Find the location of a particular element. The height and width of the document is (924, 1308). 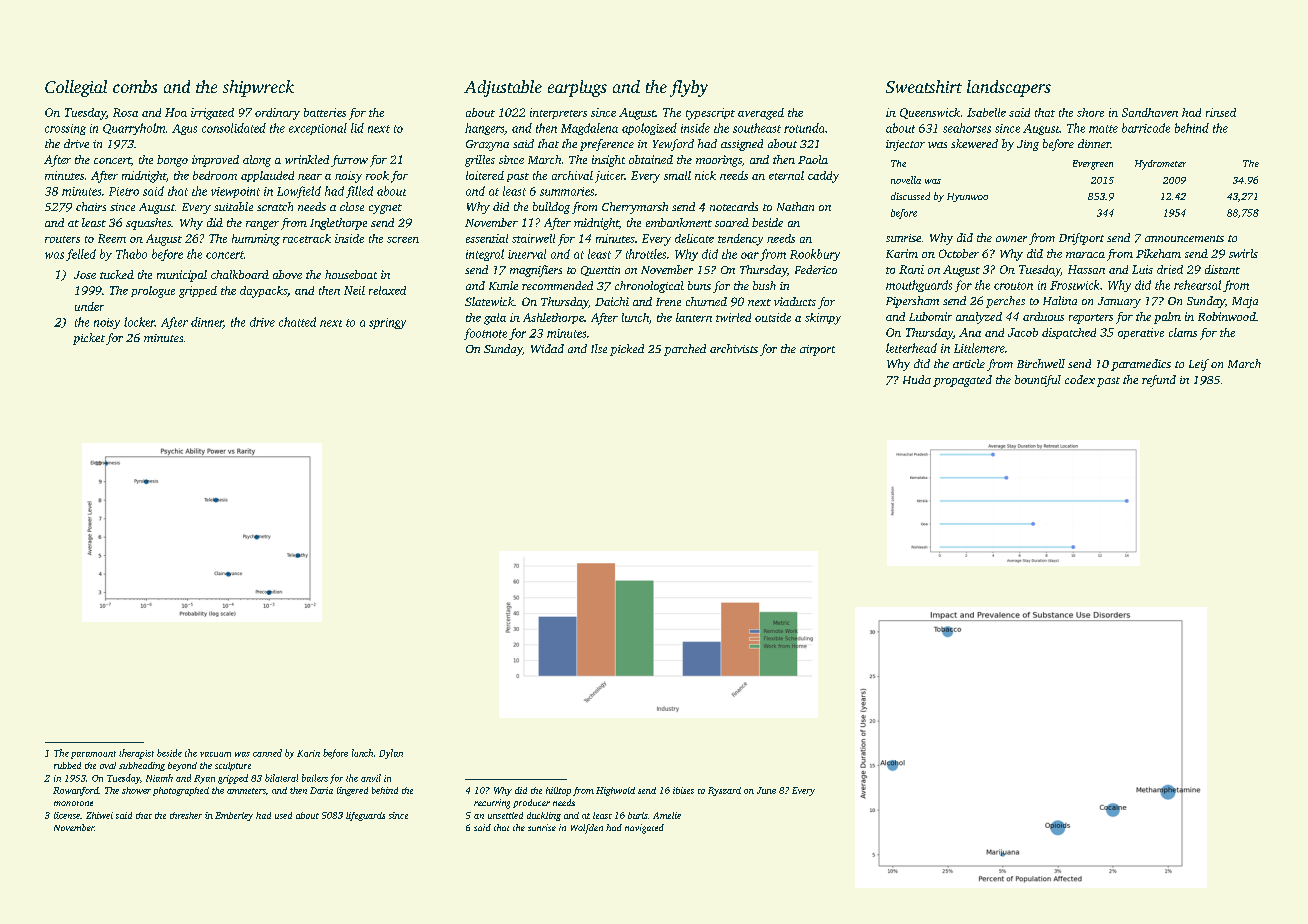

picket is located at coordinates (89, 339).
